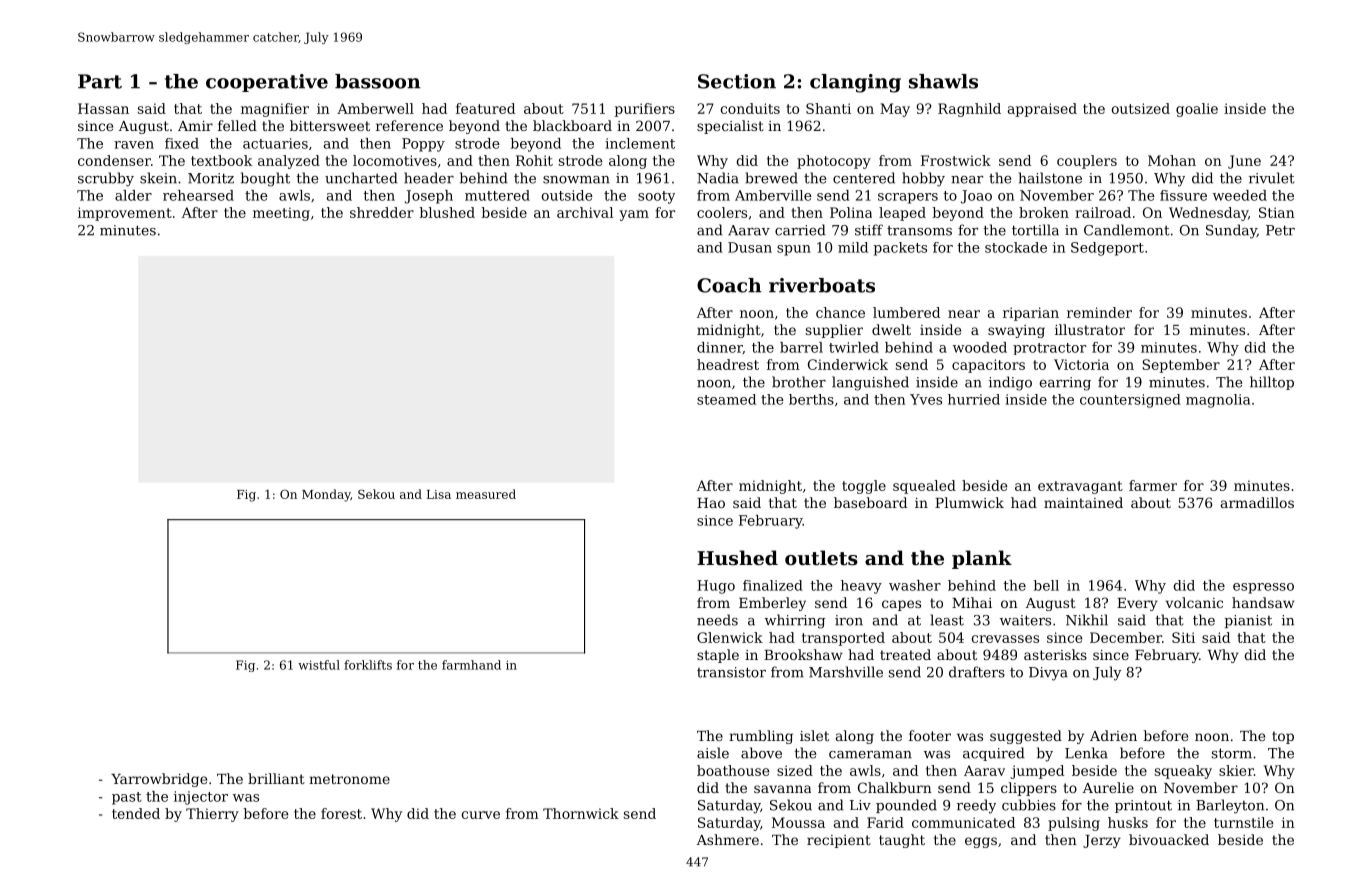 This image has height=887, width=1372. What do you see at coordinates (1126, 637) in the image?
I see `December` at bounding box center [1126, 637].
